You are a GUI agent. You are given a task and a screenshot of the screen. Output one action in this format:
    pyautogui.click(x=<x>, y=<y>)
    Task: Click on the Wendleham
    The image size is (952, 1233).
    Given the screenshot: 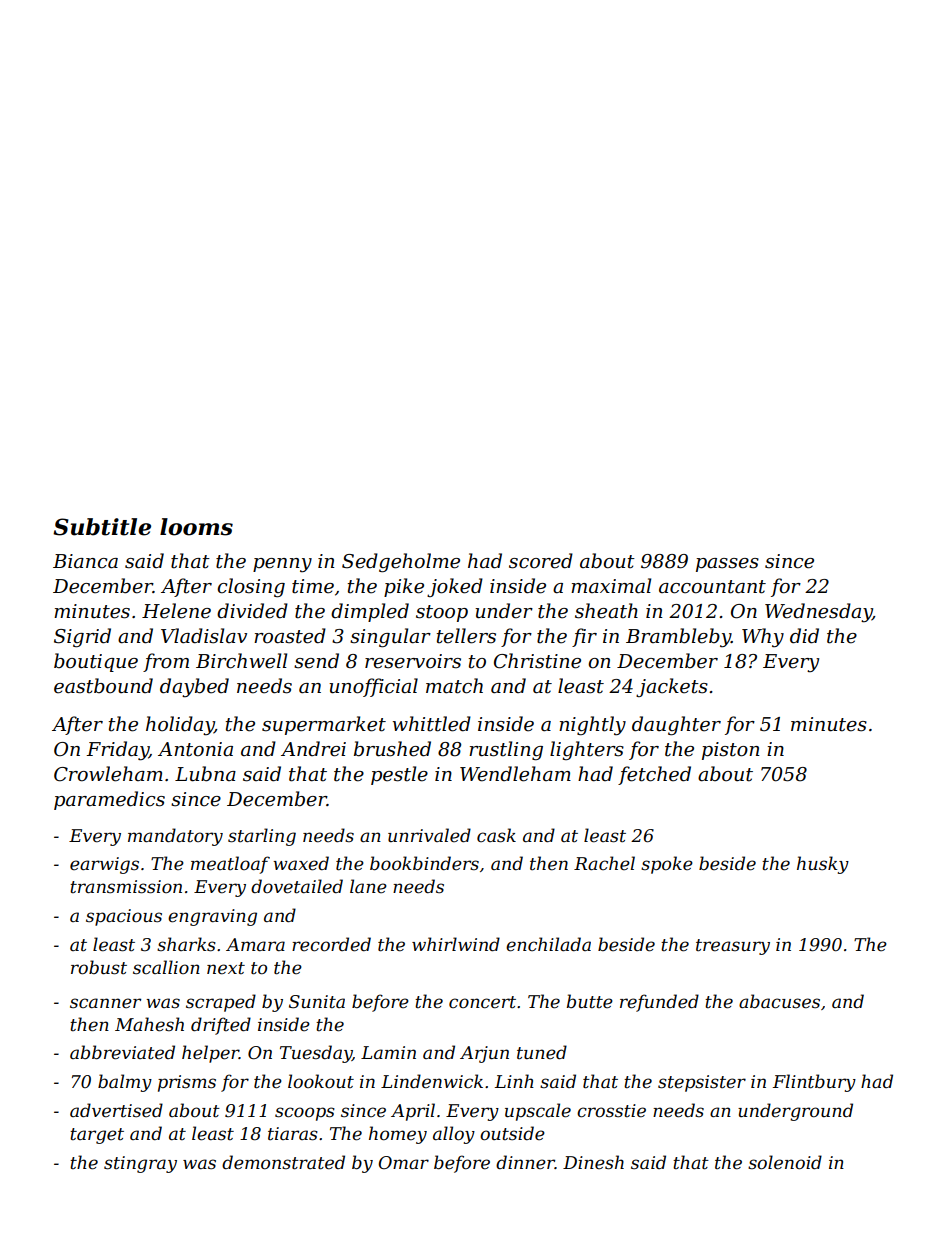 What is the action you would take?
    pyautogui.click(x=515, y=774)
